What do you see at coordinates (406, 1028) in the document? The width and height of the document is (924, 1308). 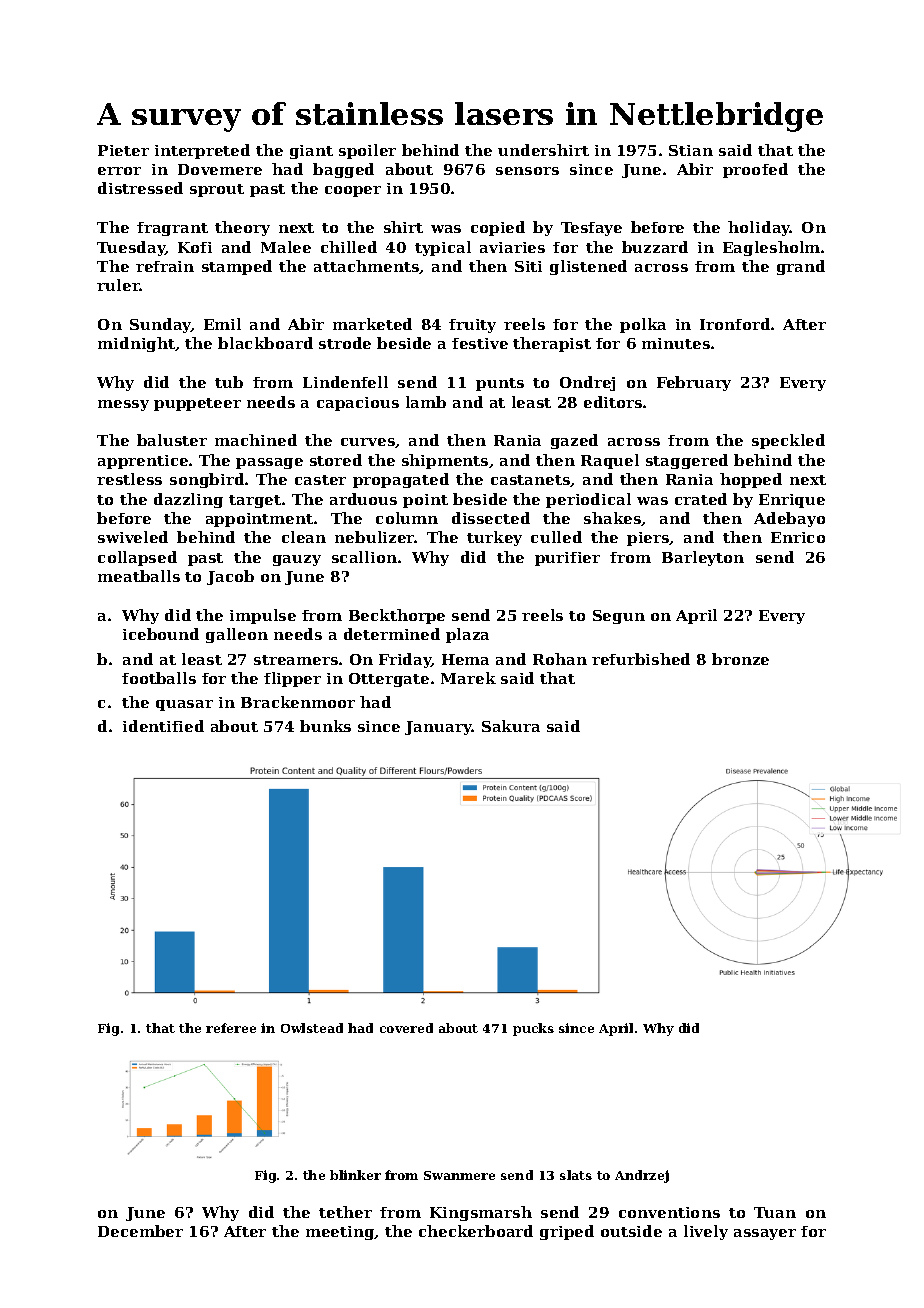 I see `covered` at bounding box center [406, 1028].
